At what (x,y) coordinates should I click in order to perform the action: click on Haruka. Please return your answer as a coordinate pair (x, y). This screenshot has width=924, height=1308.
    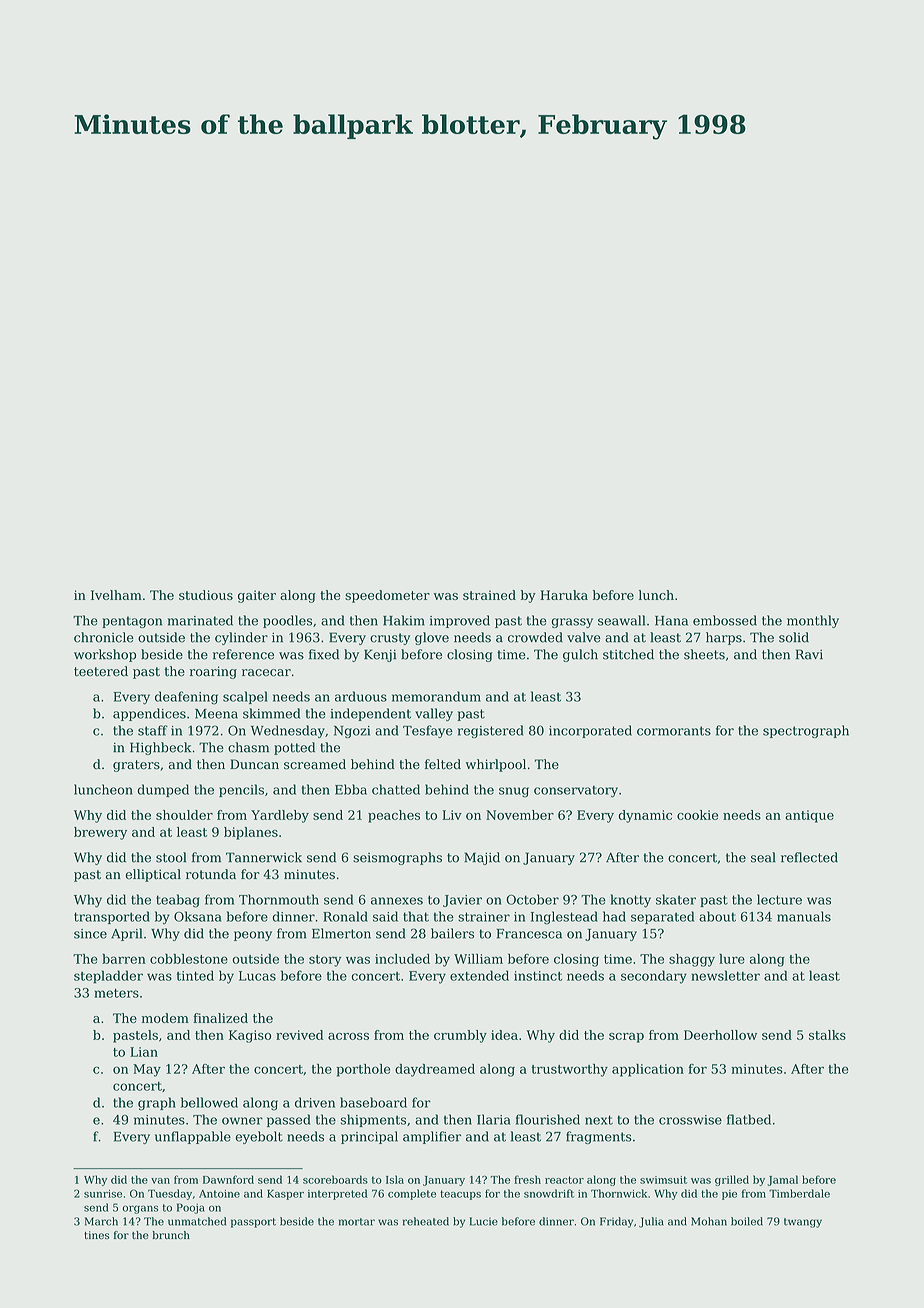
    Looking at the image, I should click on (564, 595).
